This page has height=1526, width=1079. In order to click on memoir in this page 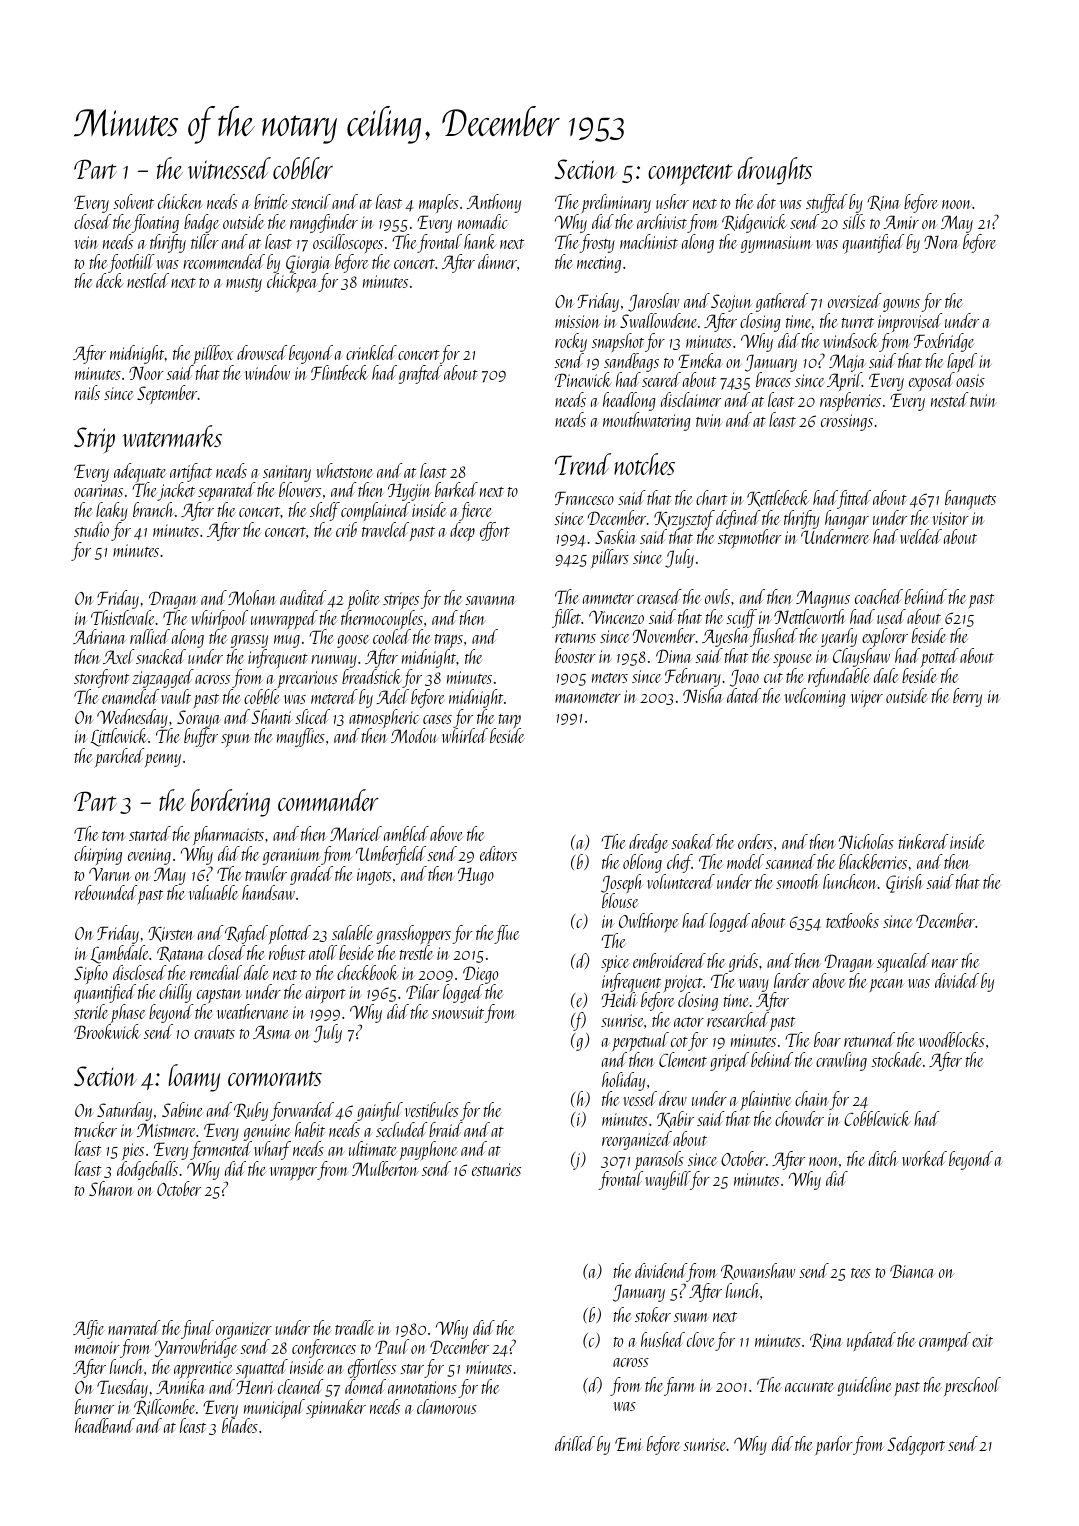, I will do `click(97, 1347)`.
